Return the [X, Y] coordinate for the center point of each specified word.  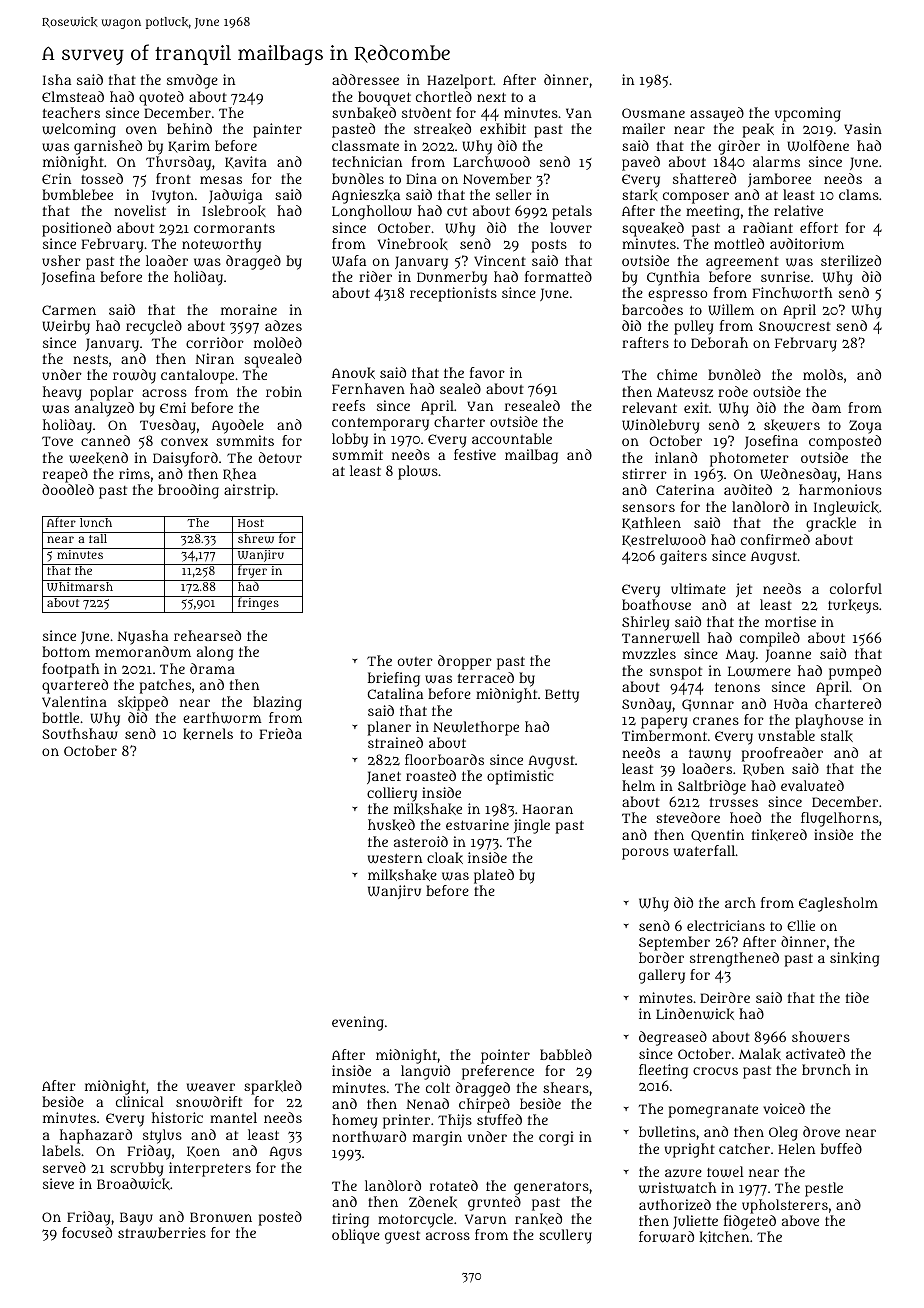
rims [134, 473]
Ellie [801, 925]
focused [87, 1232]
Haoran [548, 809]
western [395, 858]
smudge [192, 81]
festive [475, 454]
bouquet [384, 98]
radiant [768, 227]
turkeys [853, 606]
